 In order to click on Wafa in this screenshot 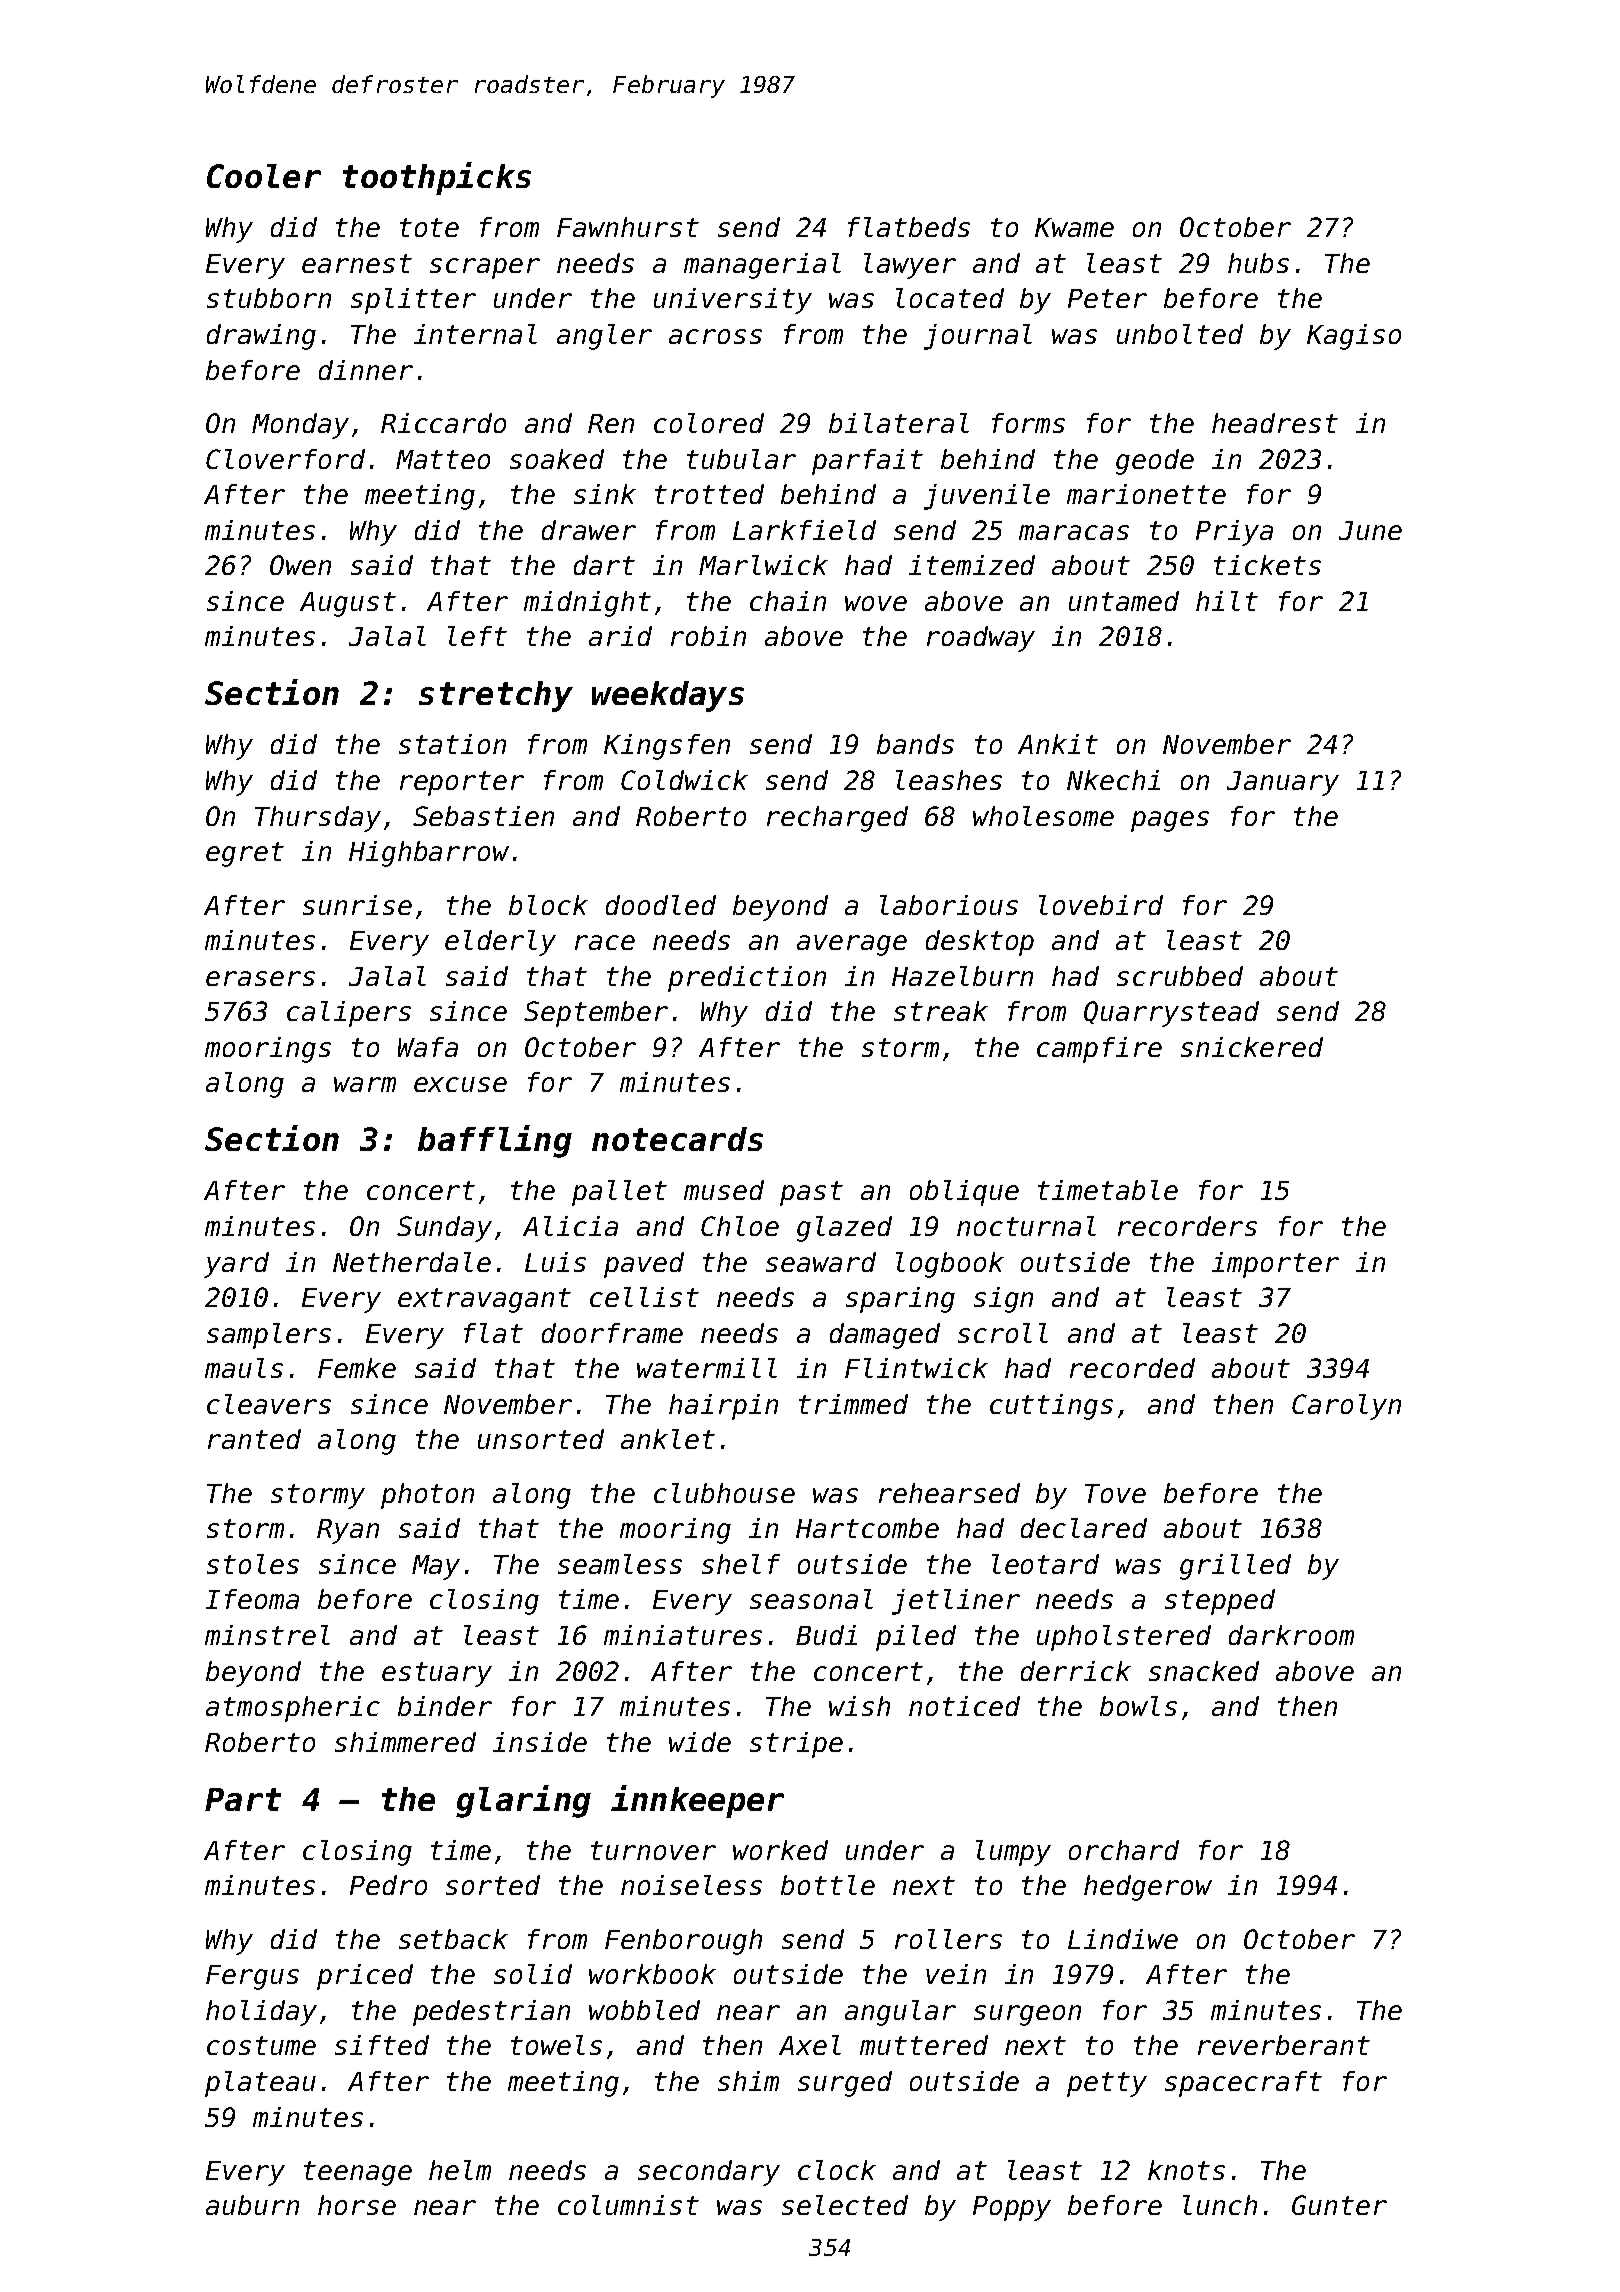, I will do `click(428, 1047)`.
